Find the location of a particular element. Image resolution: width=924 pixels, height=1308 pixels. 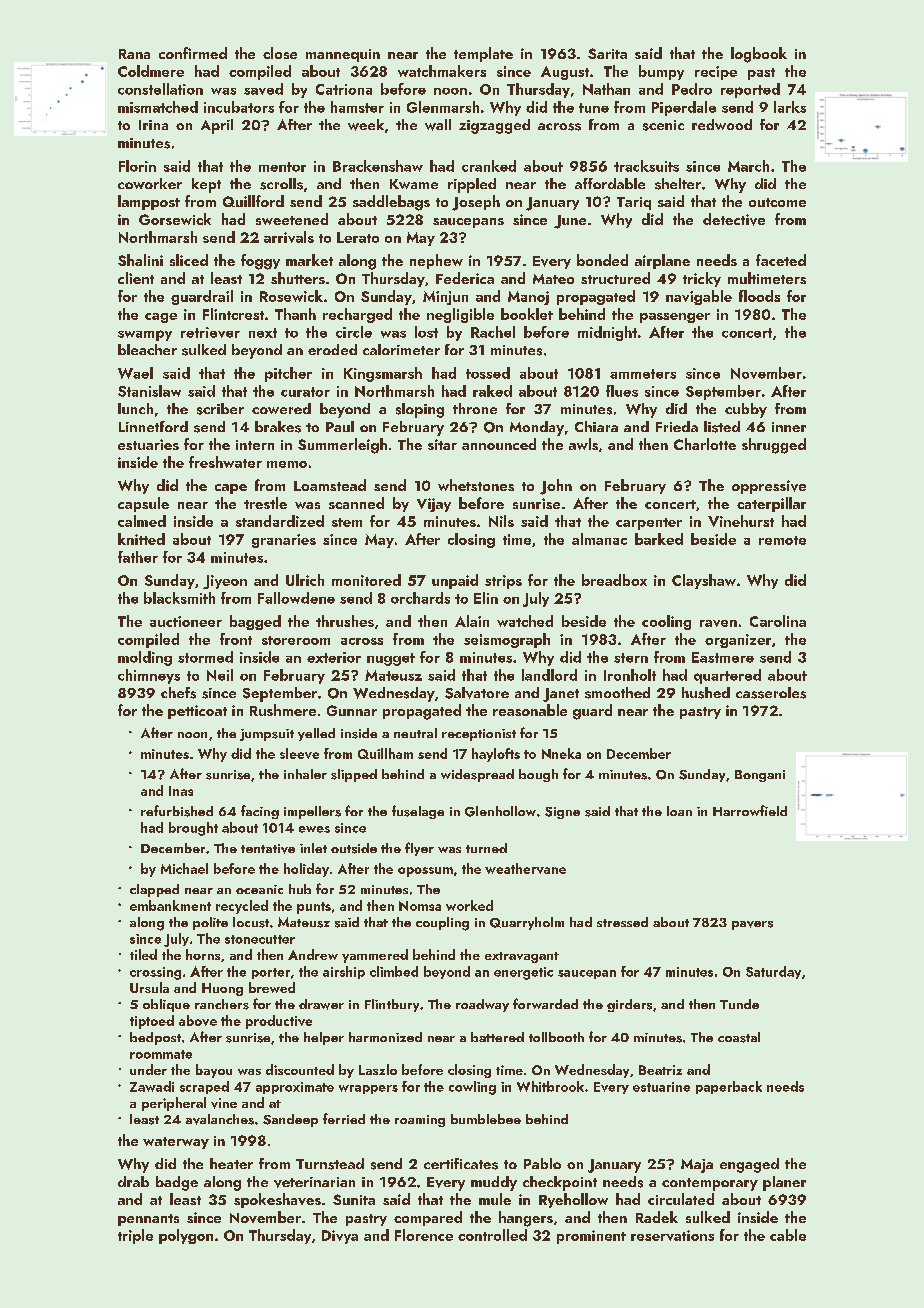

Nneka is located at coordinates (561, 753).
